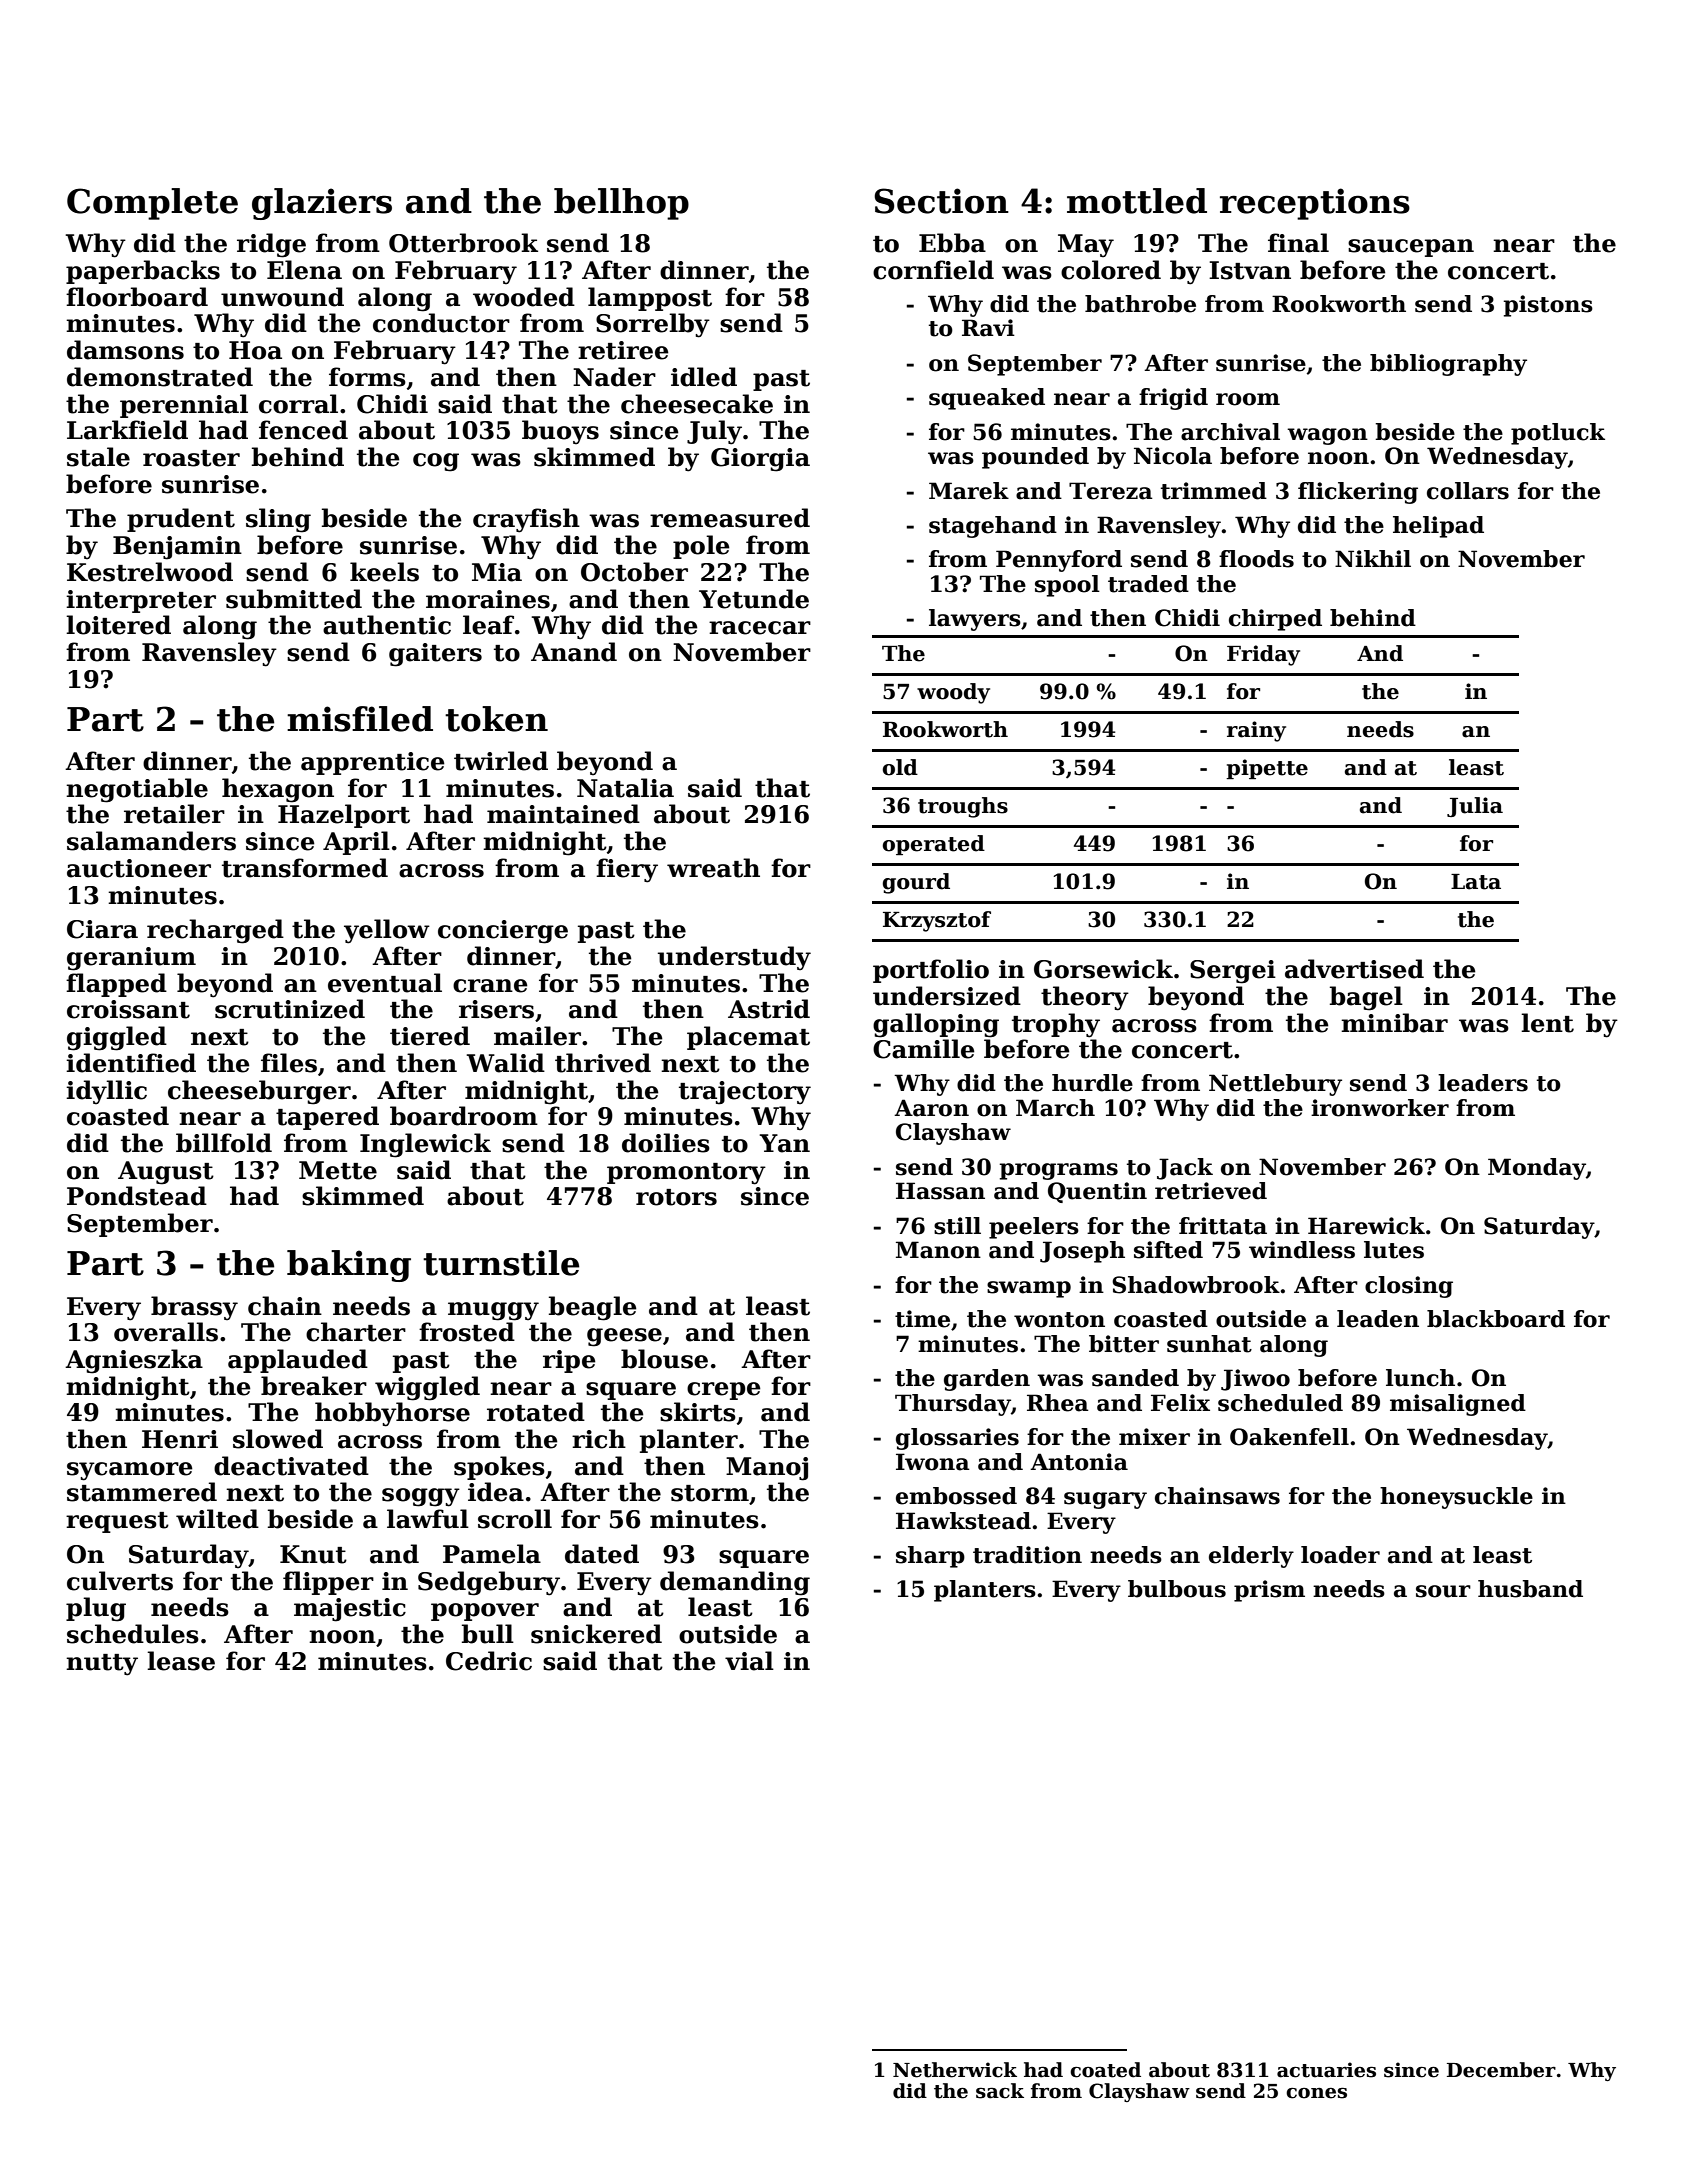  Describe the element at coordinates (955, 2070) in the screenshot. I see `Netherwick` at that location.
